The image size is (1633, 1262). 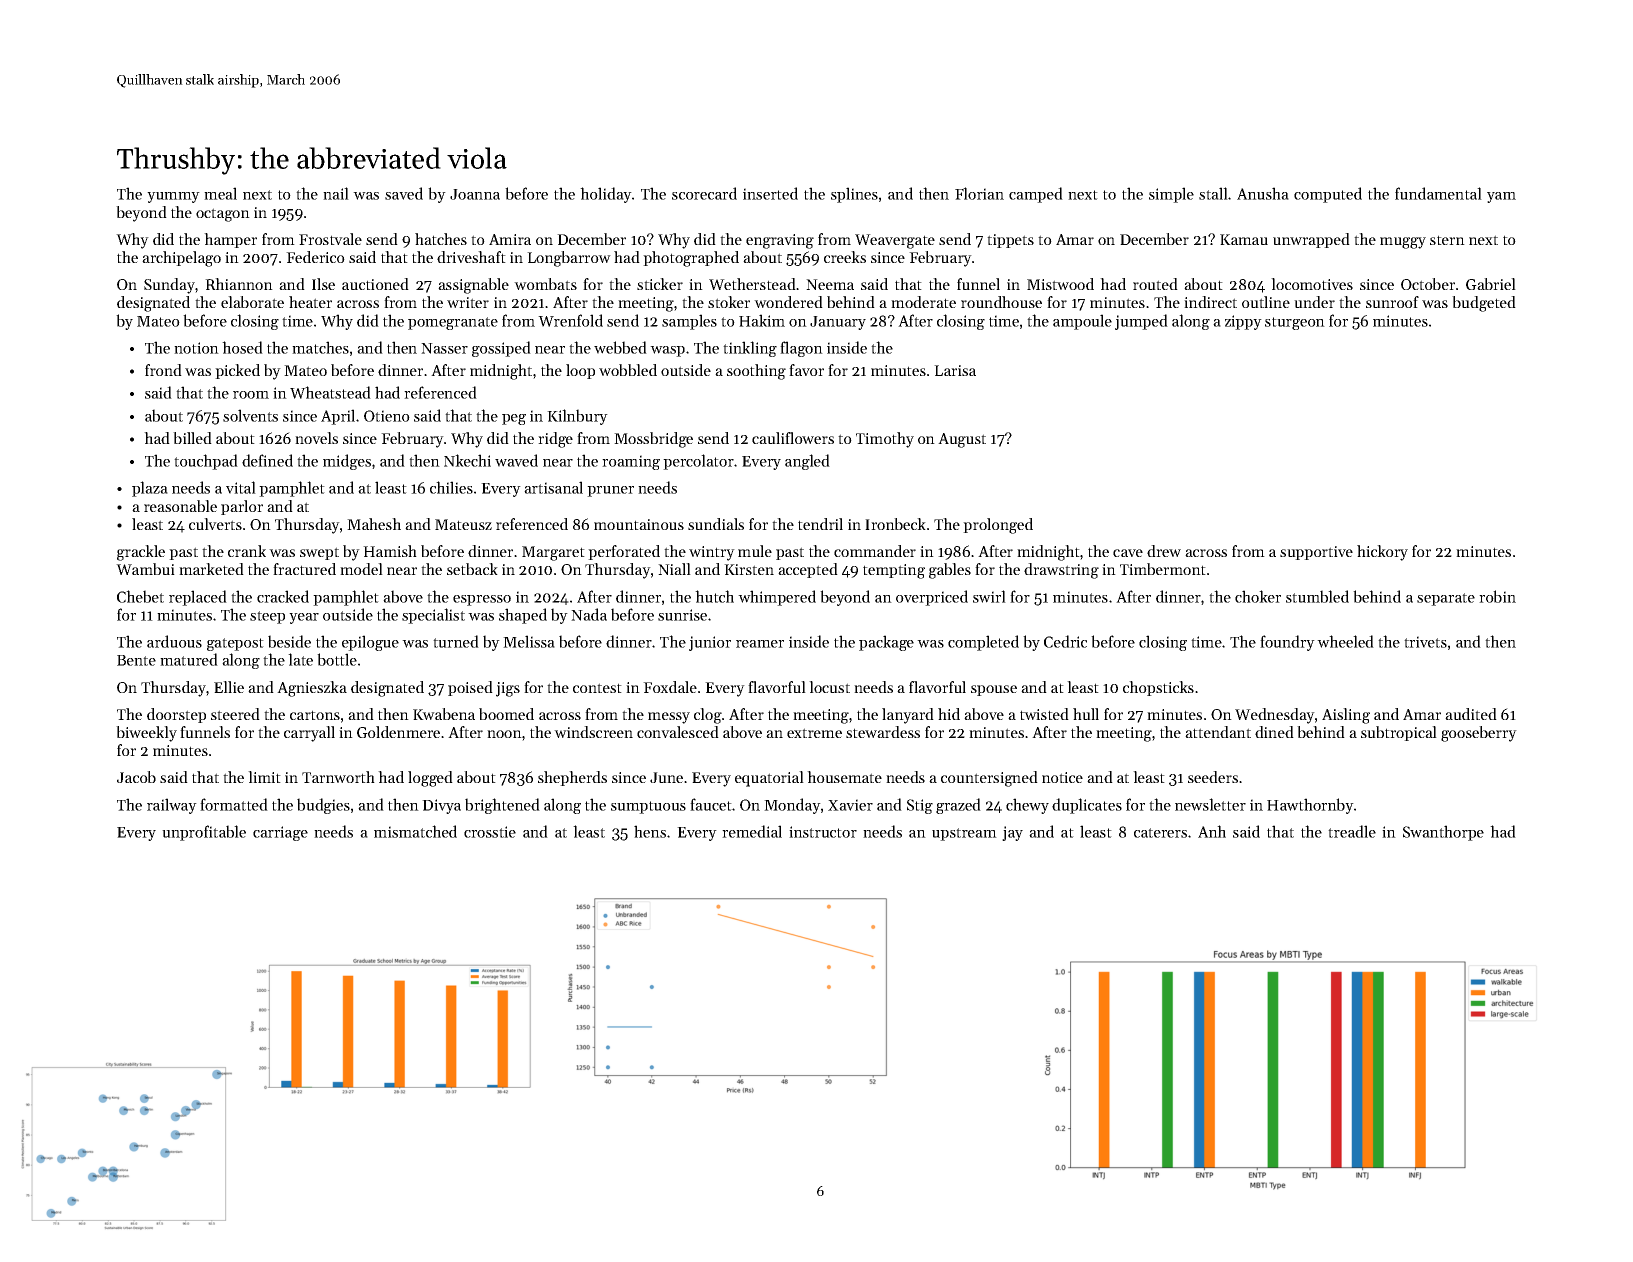 What do you see at coordinates (163, 370) in the page?
I see `frond` at bounding box center [163, 370].
